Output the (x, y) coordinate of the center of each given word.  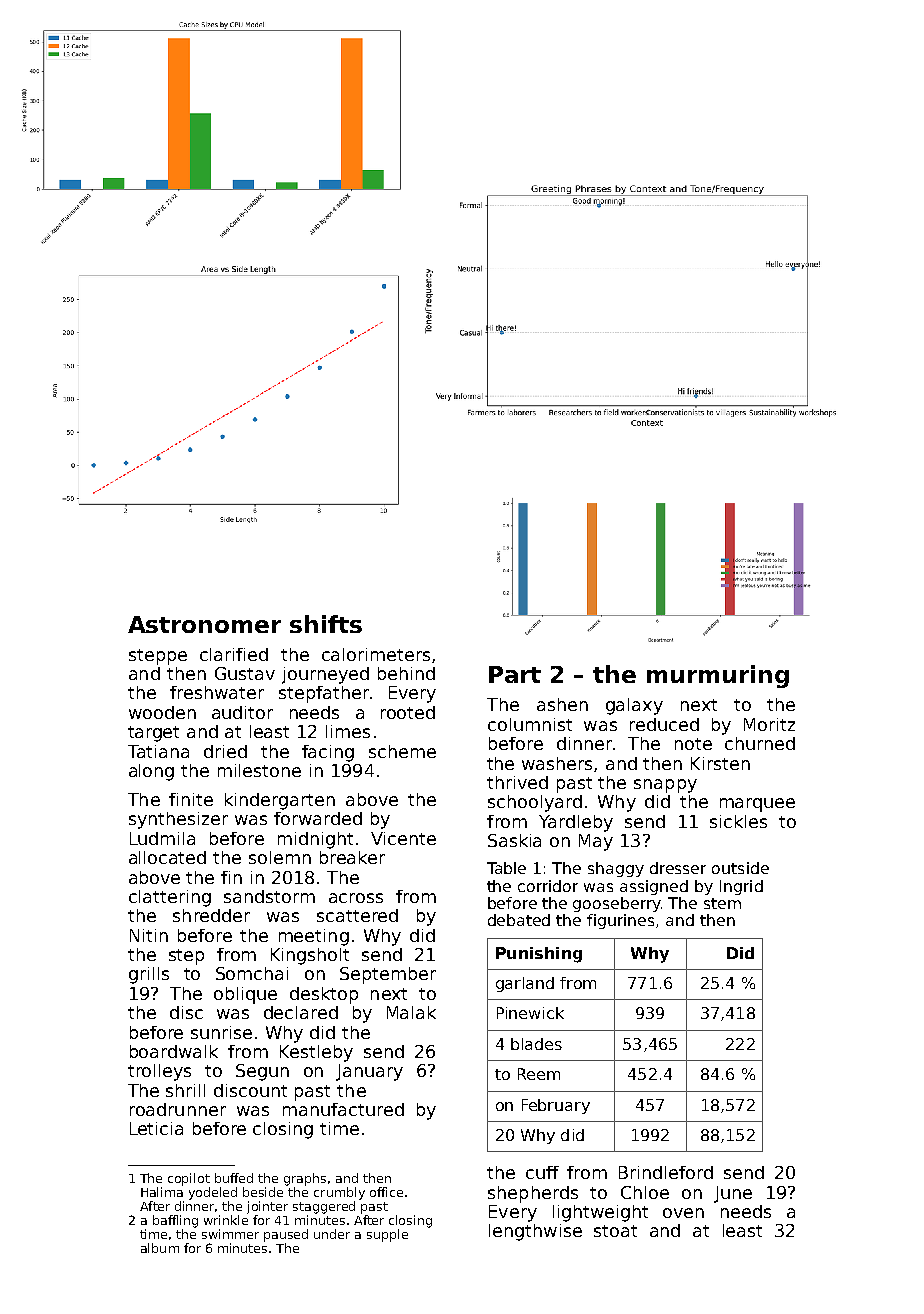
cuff (542, 1172)
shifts (326, 624)
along (151, 772)
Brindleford (666, 1172)
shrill (185, 1090)
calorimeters (376, 654)
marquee (757, 805)
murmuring (718, 676)
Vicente (403, 838)
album (160, 1248)
